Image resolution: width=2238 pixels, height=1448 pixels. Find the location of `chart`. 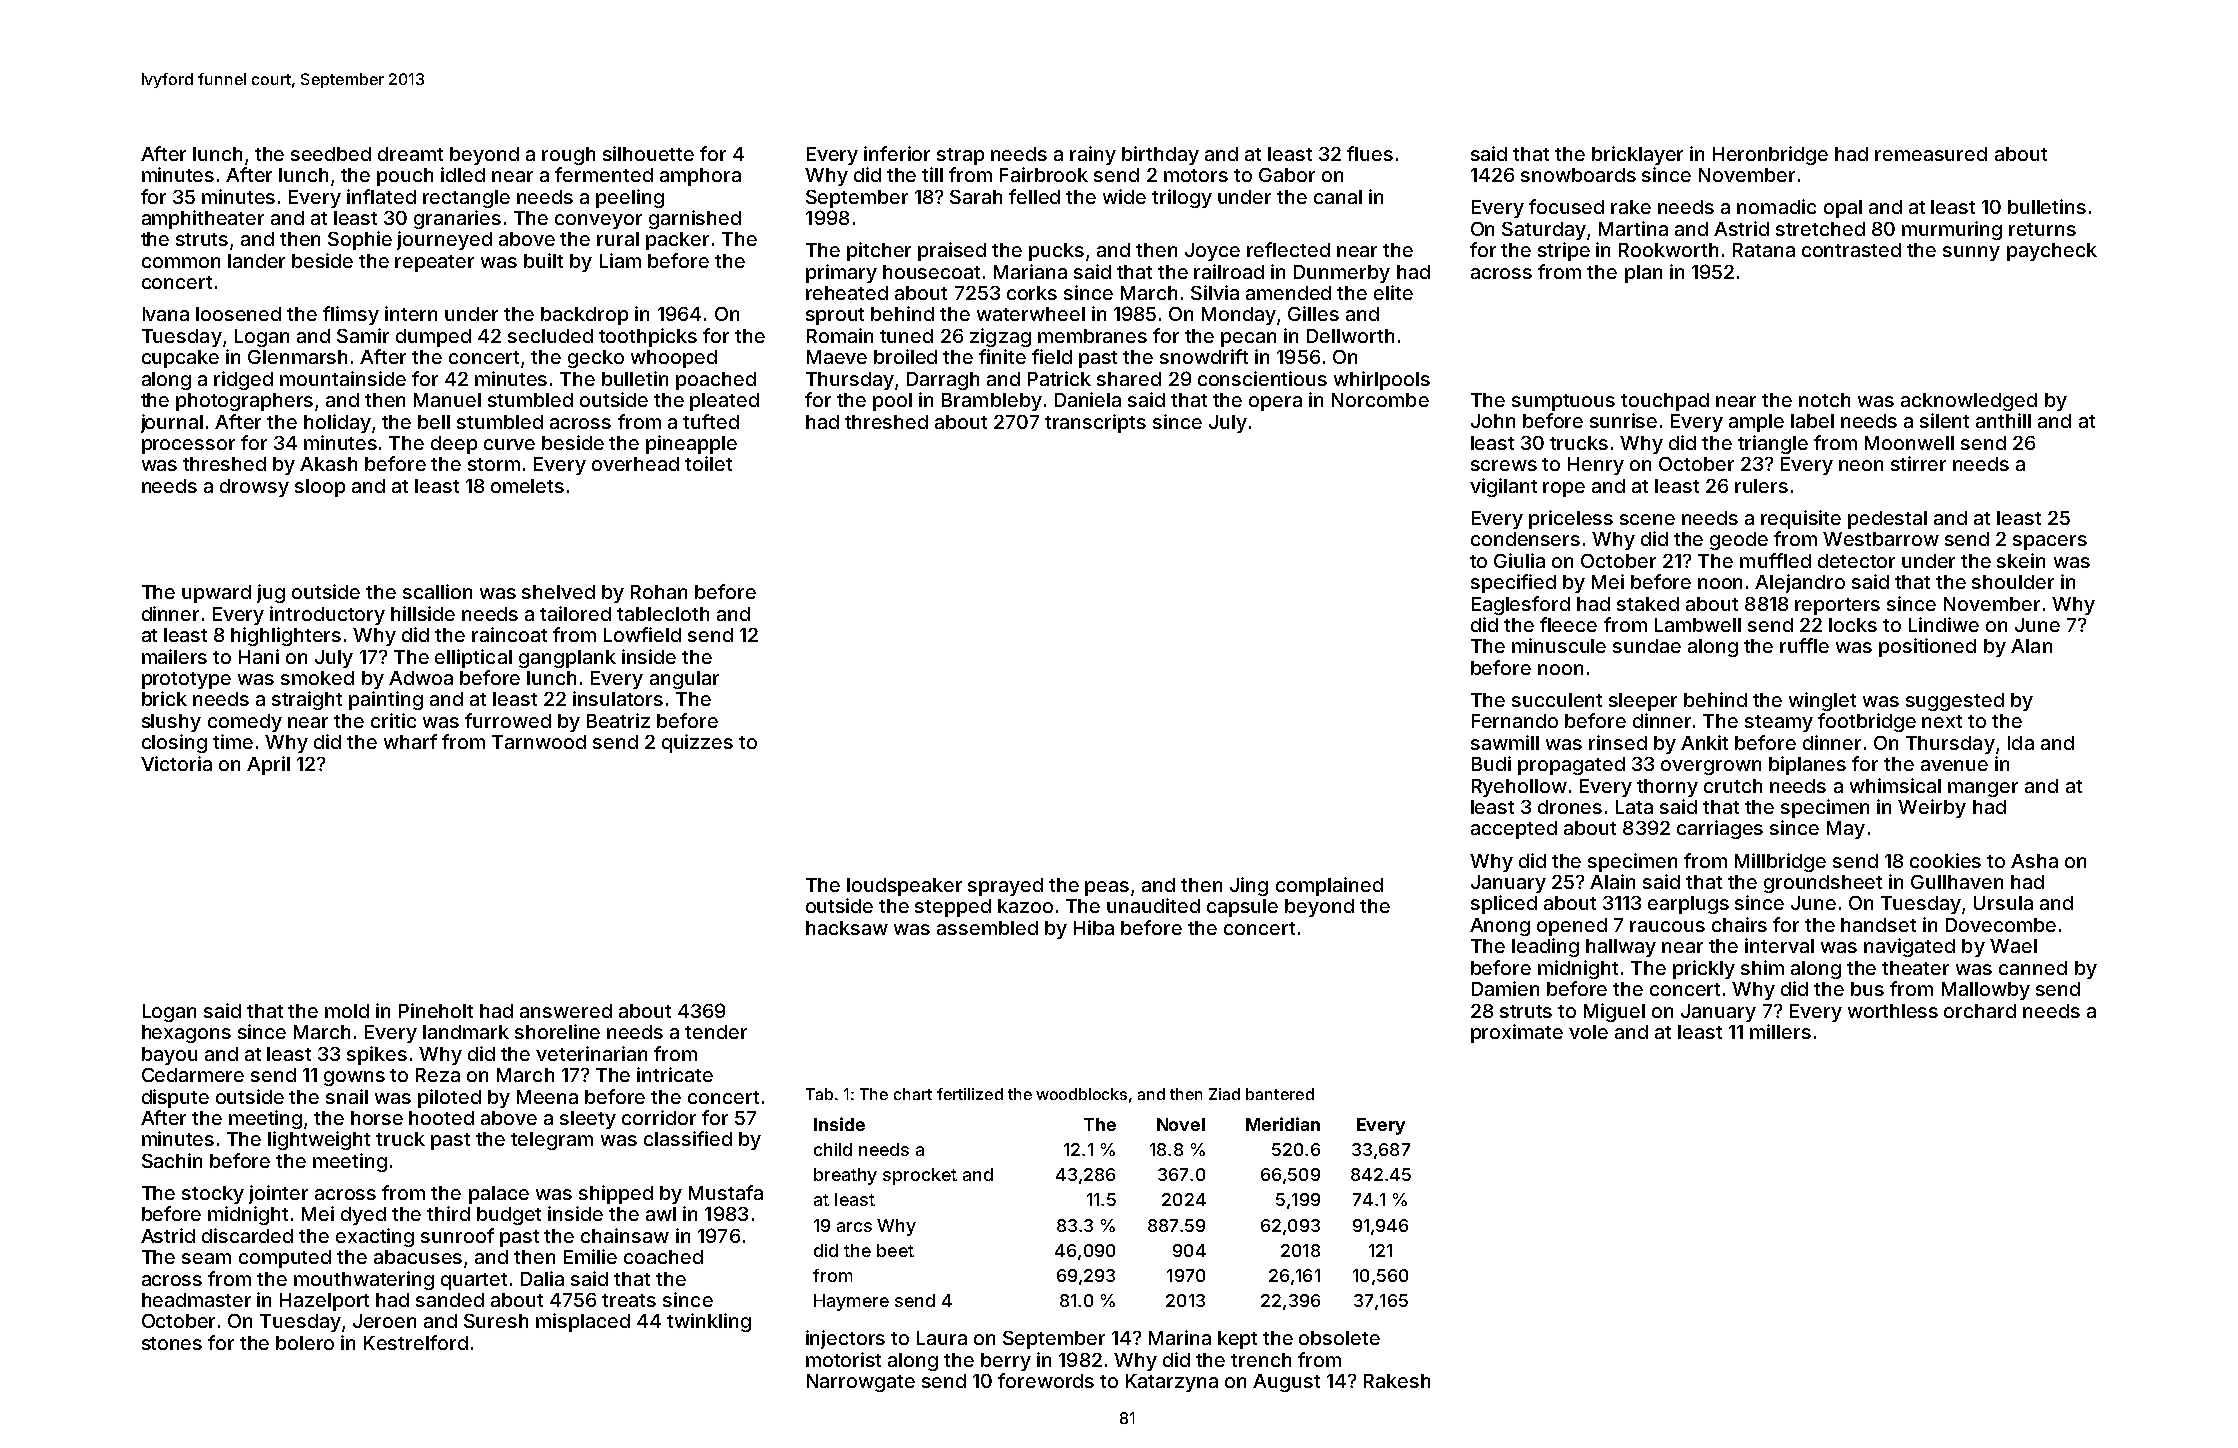

chart is located at coordinates (913, 1094).
